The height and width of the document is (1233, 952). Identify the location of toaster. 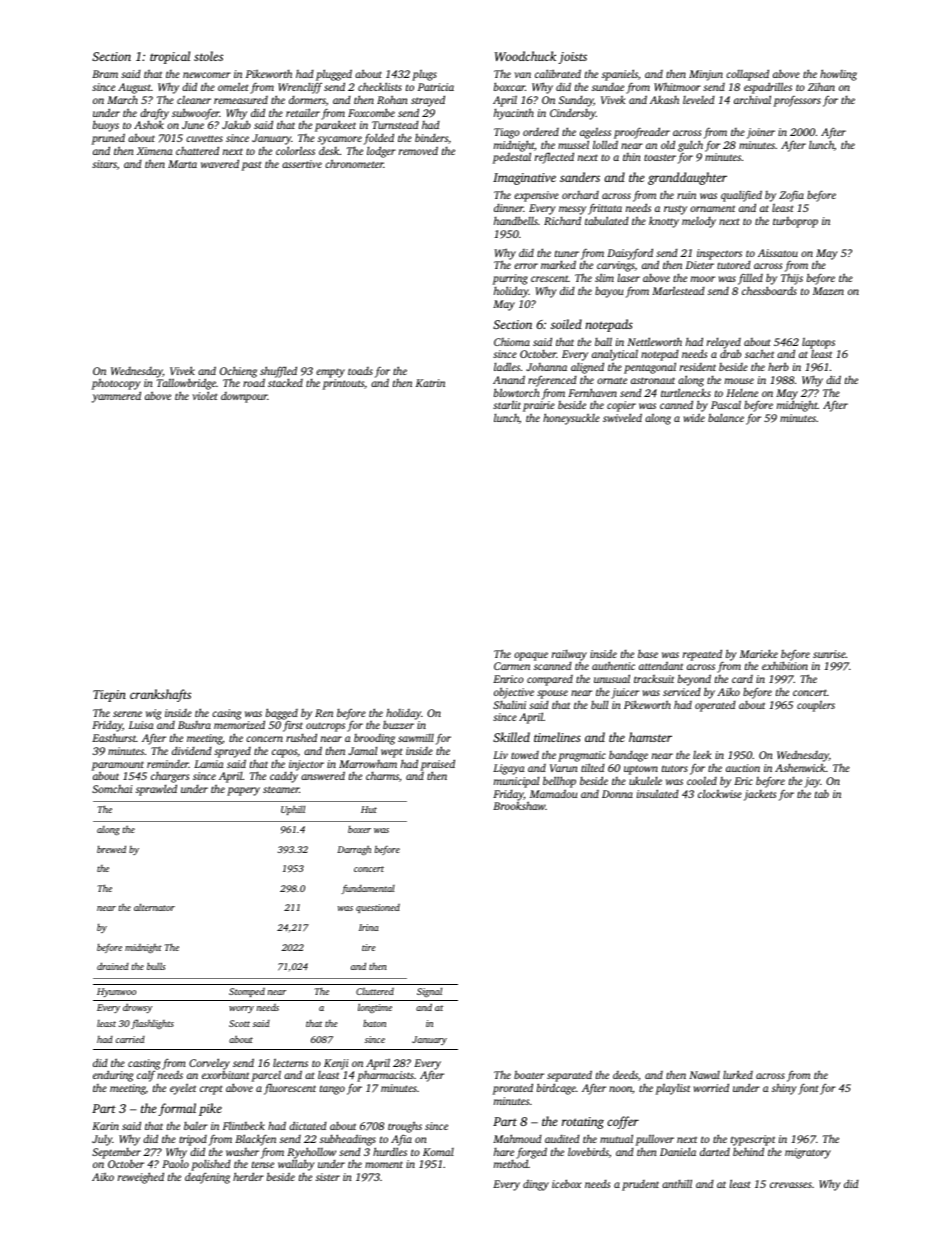
(660, 157).
